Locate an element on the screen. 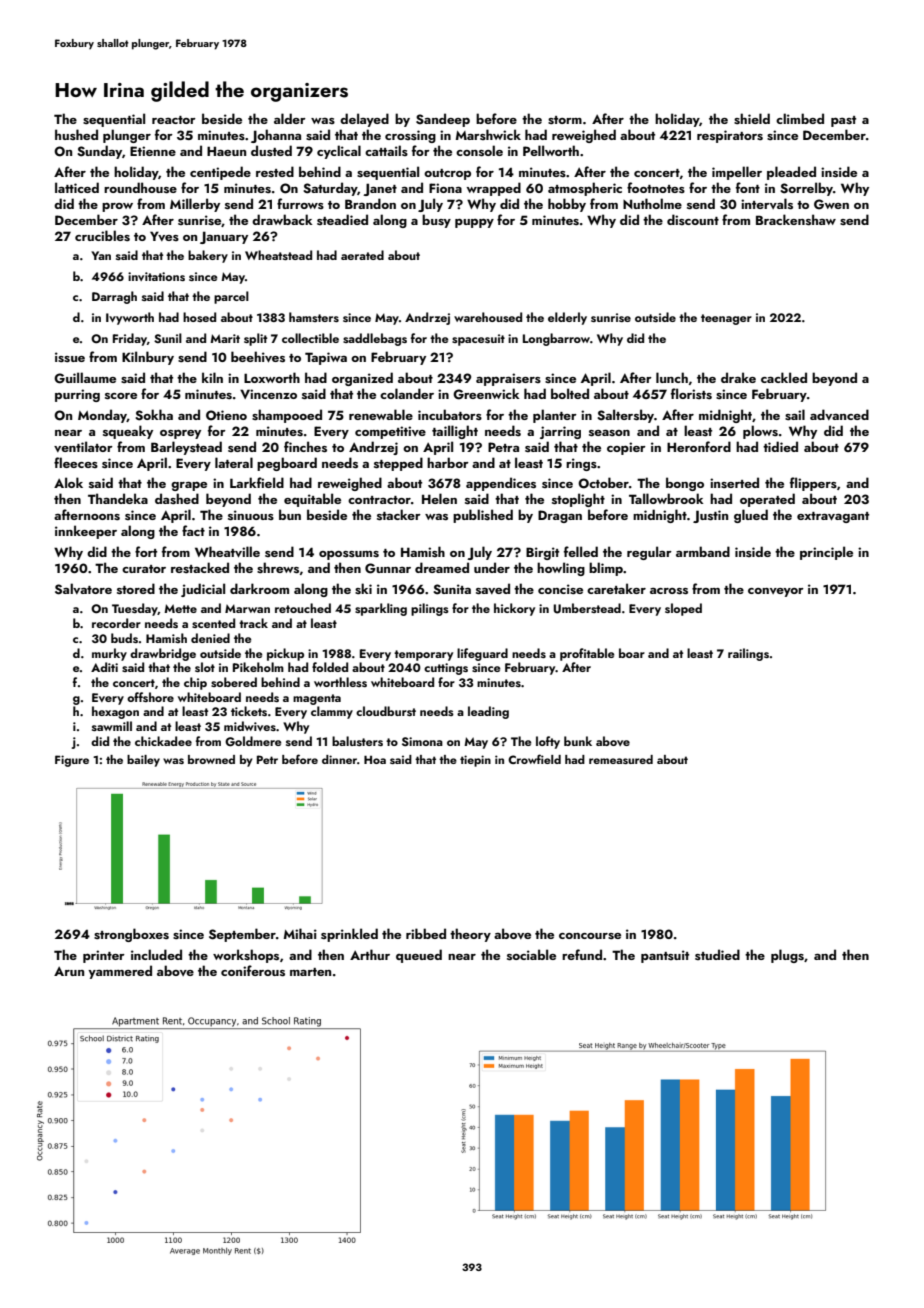 This screenshot has height=1308, width=924. conveyor is located at coordinates (776, 592).
